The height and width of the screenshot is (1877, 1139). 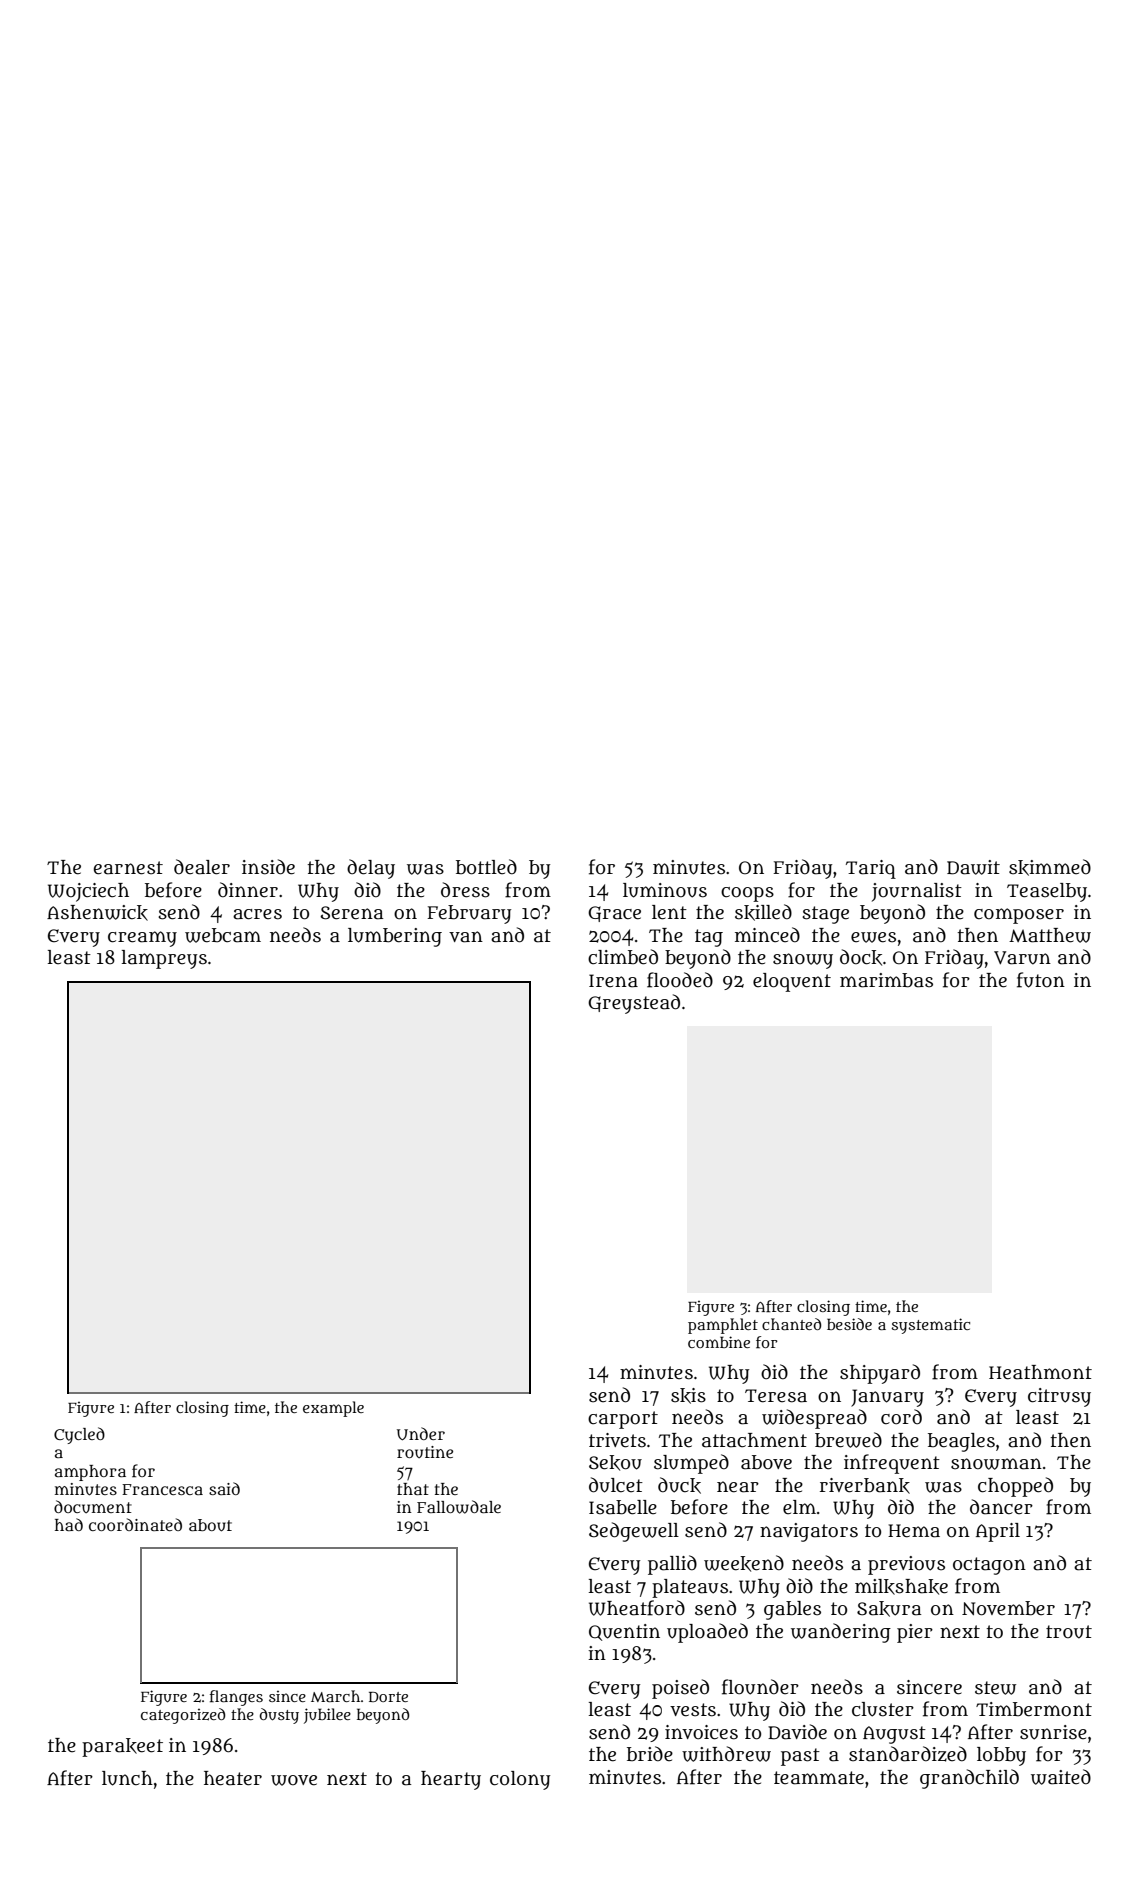 What do you see at coordinates (871, 869) in the screenshot?
I see `Tariq` at bounding box center [871, 869].
